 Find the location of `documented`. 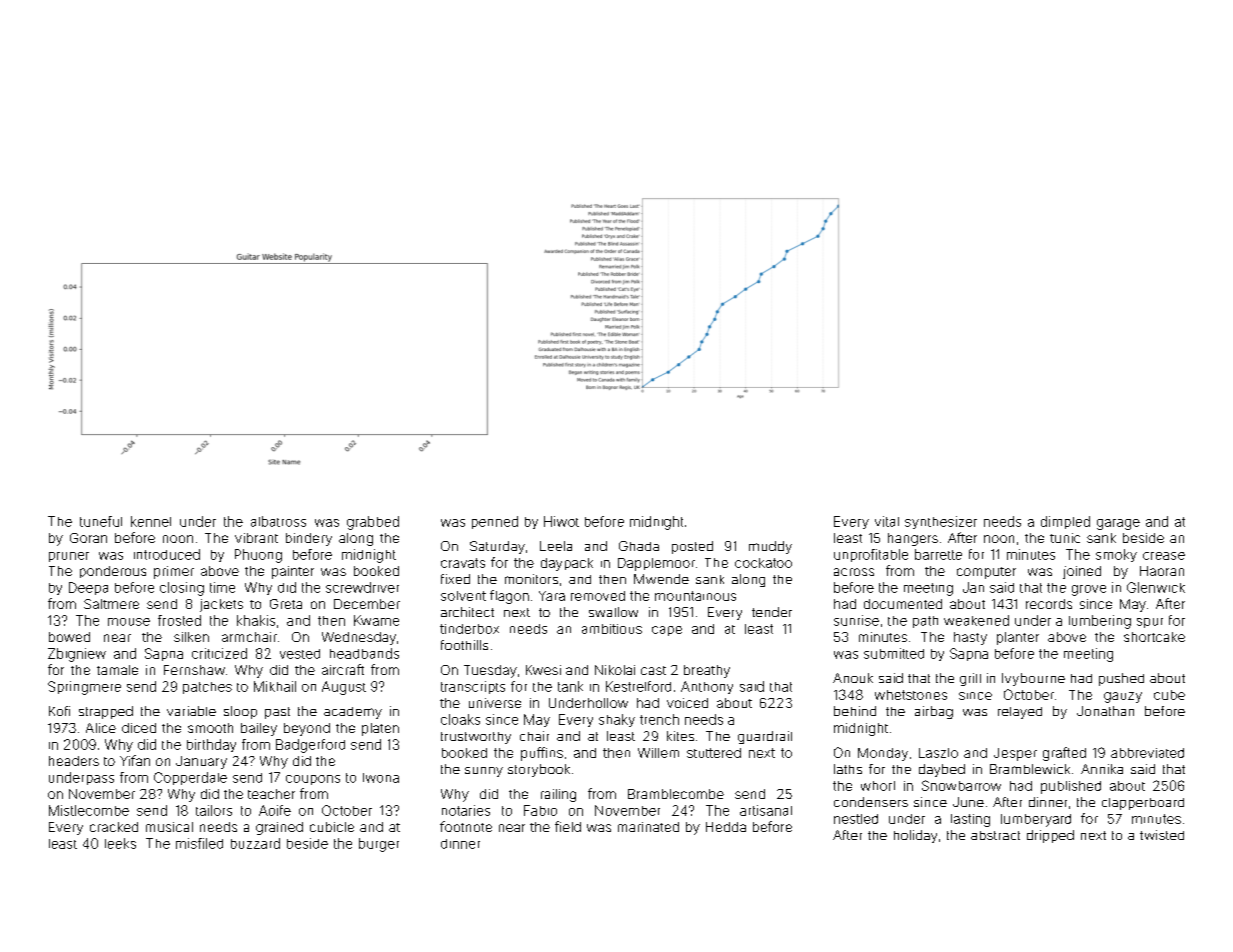

documented is located at coordinates (903, 604).
